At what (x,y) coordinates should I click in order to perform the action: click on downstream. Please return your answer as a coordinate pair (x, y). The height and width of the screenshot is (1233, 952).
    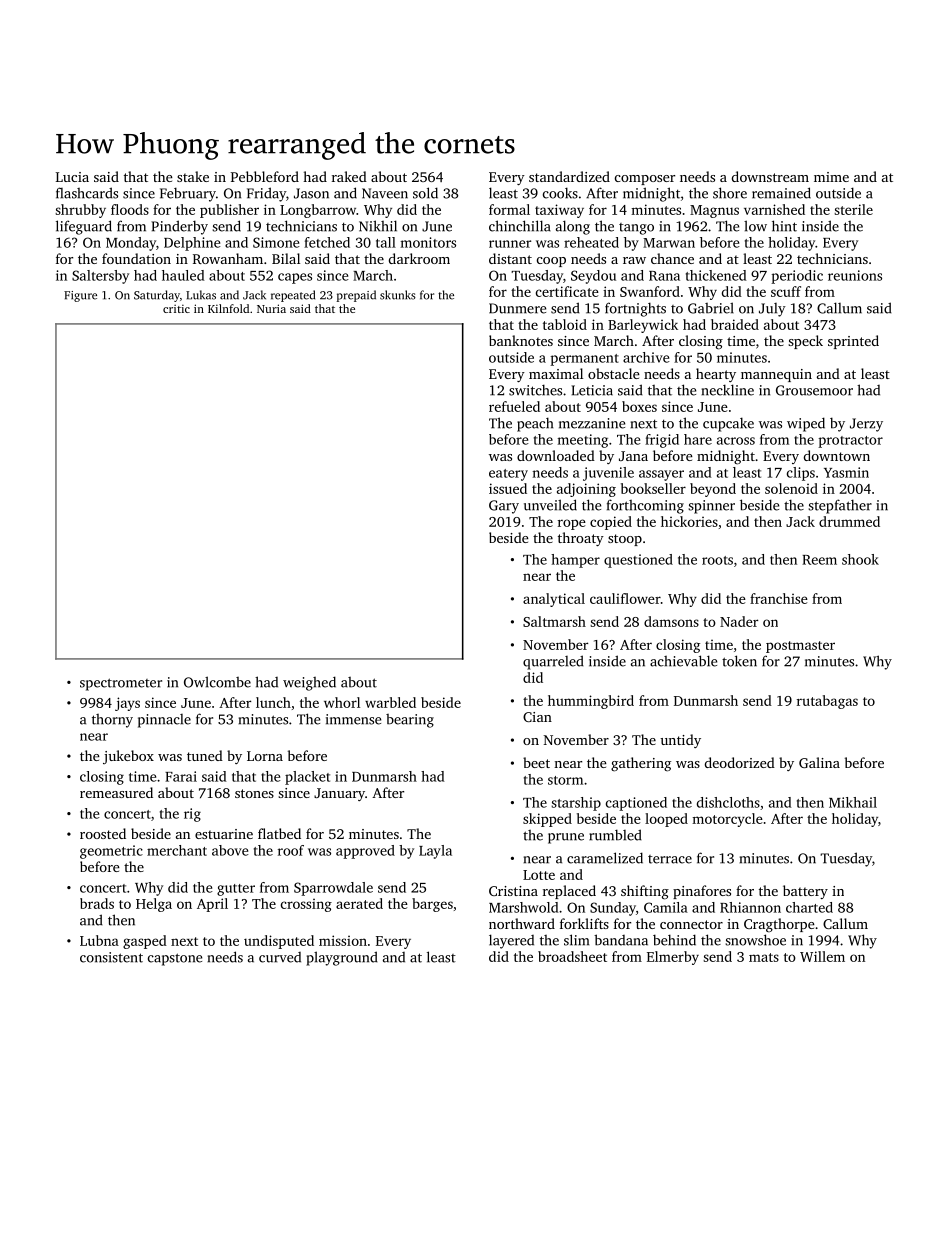
    Looking at the image, I should click on (770, 176).
